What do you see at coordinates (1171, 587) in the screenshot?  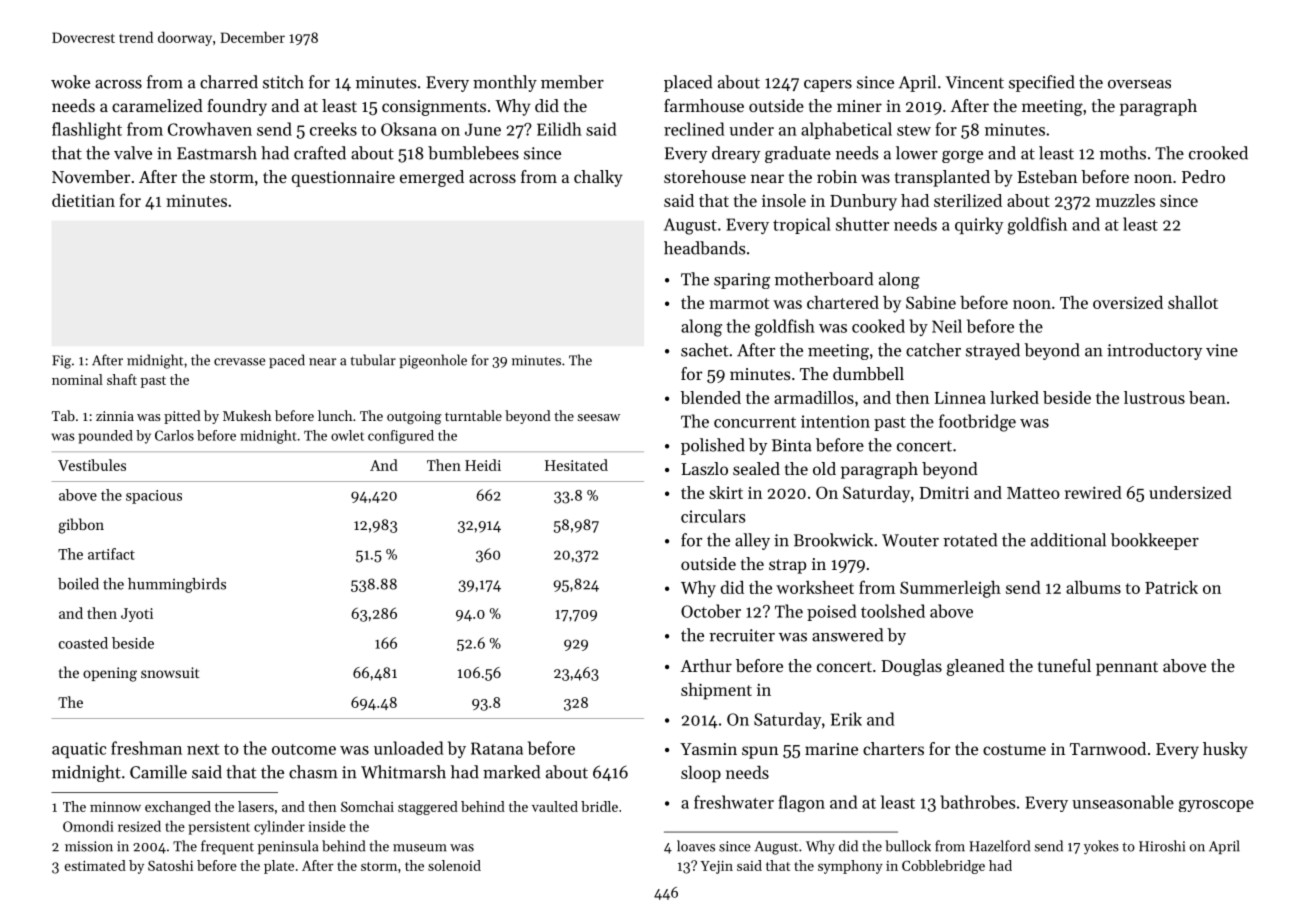 I see `Patrick` at bounding box center [1171, 587].
